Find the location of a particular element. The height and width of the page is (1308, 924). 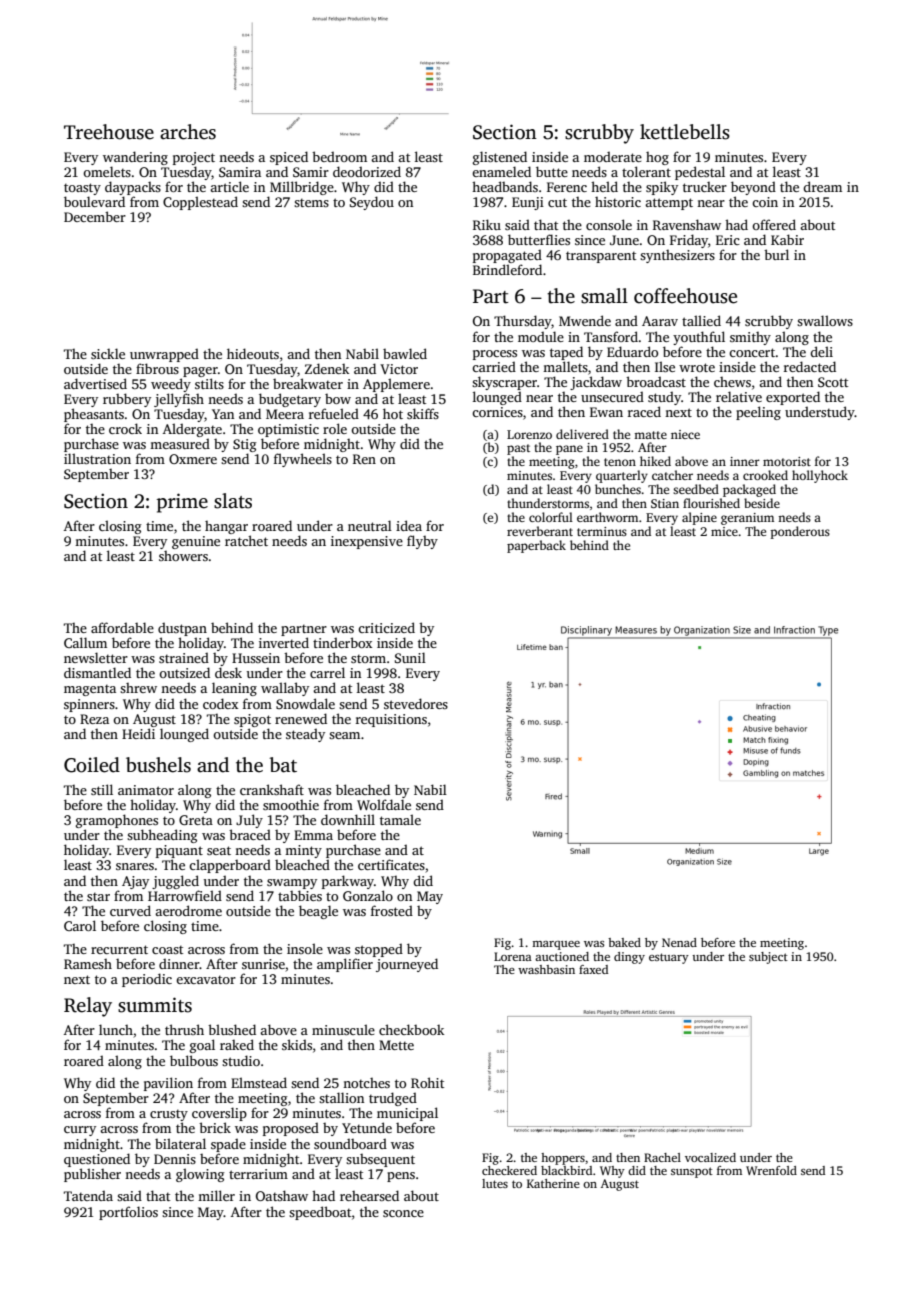

subject is located at coordinates (768, 958).
